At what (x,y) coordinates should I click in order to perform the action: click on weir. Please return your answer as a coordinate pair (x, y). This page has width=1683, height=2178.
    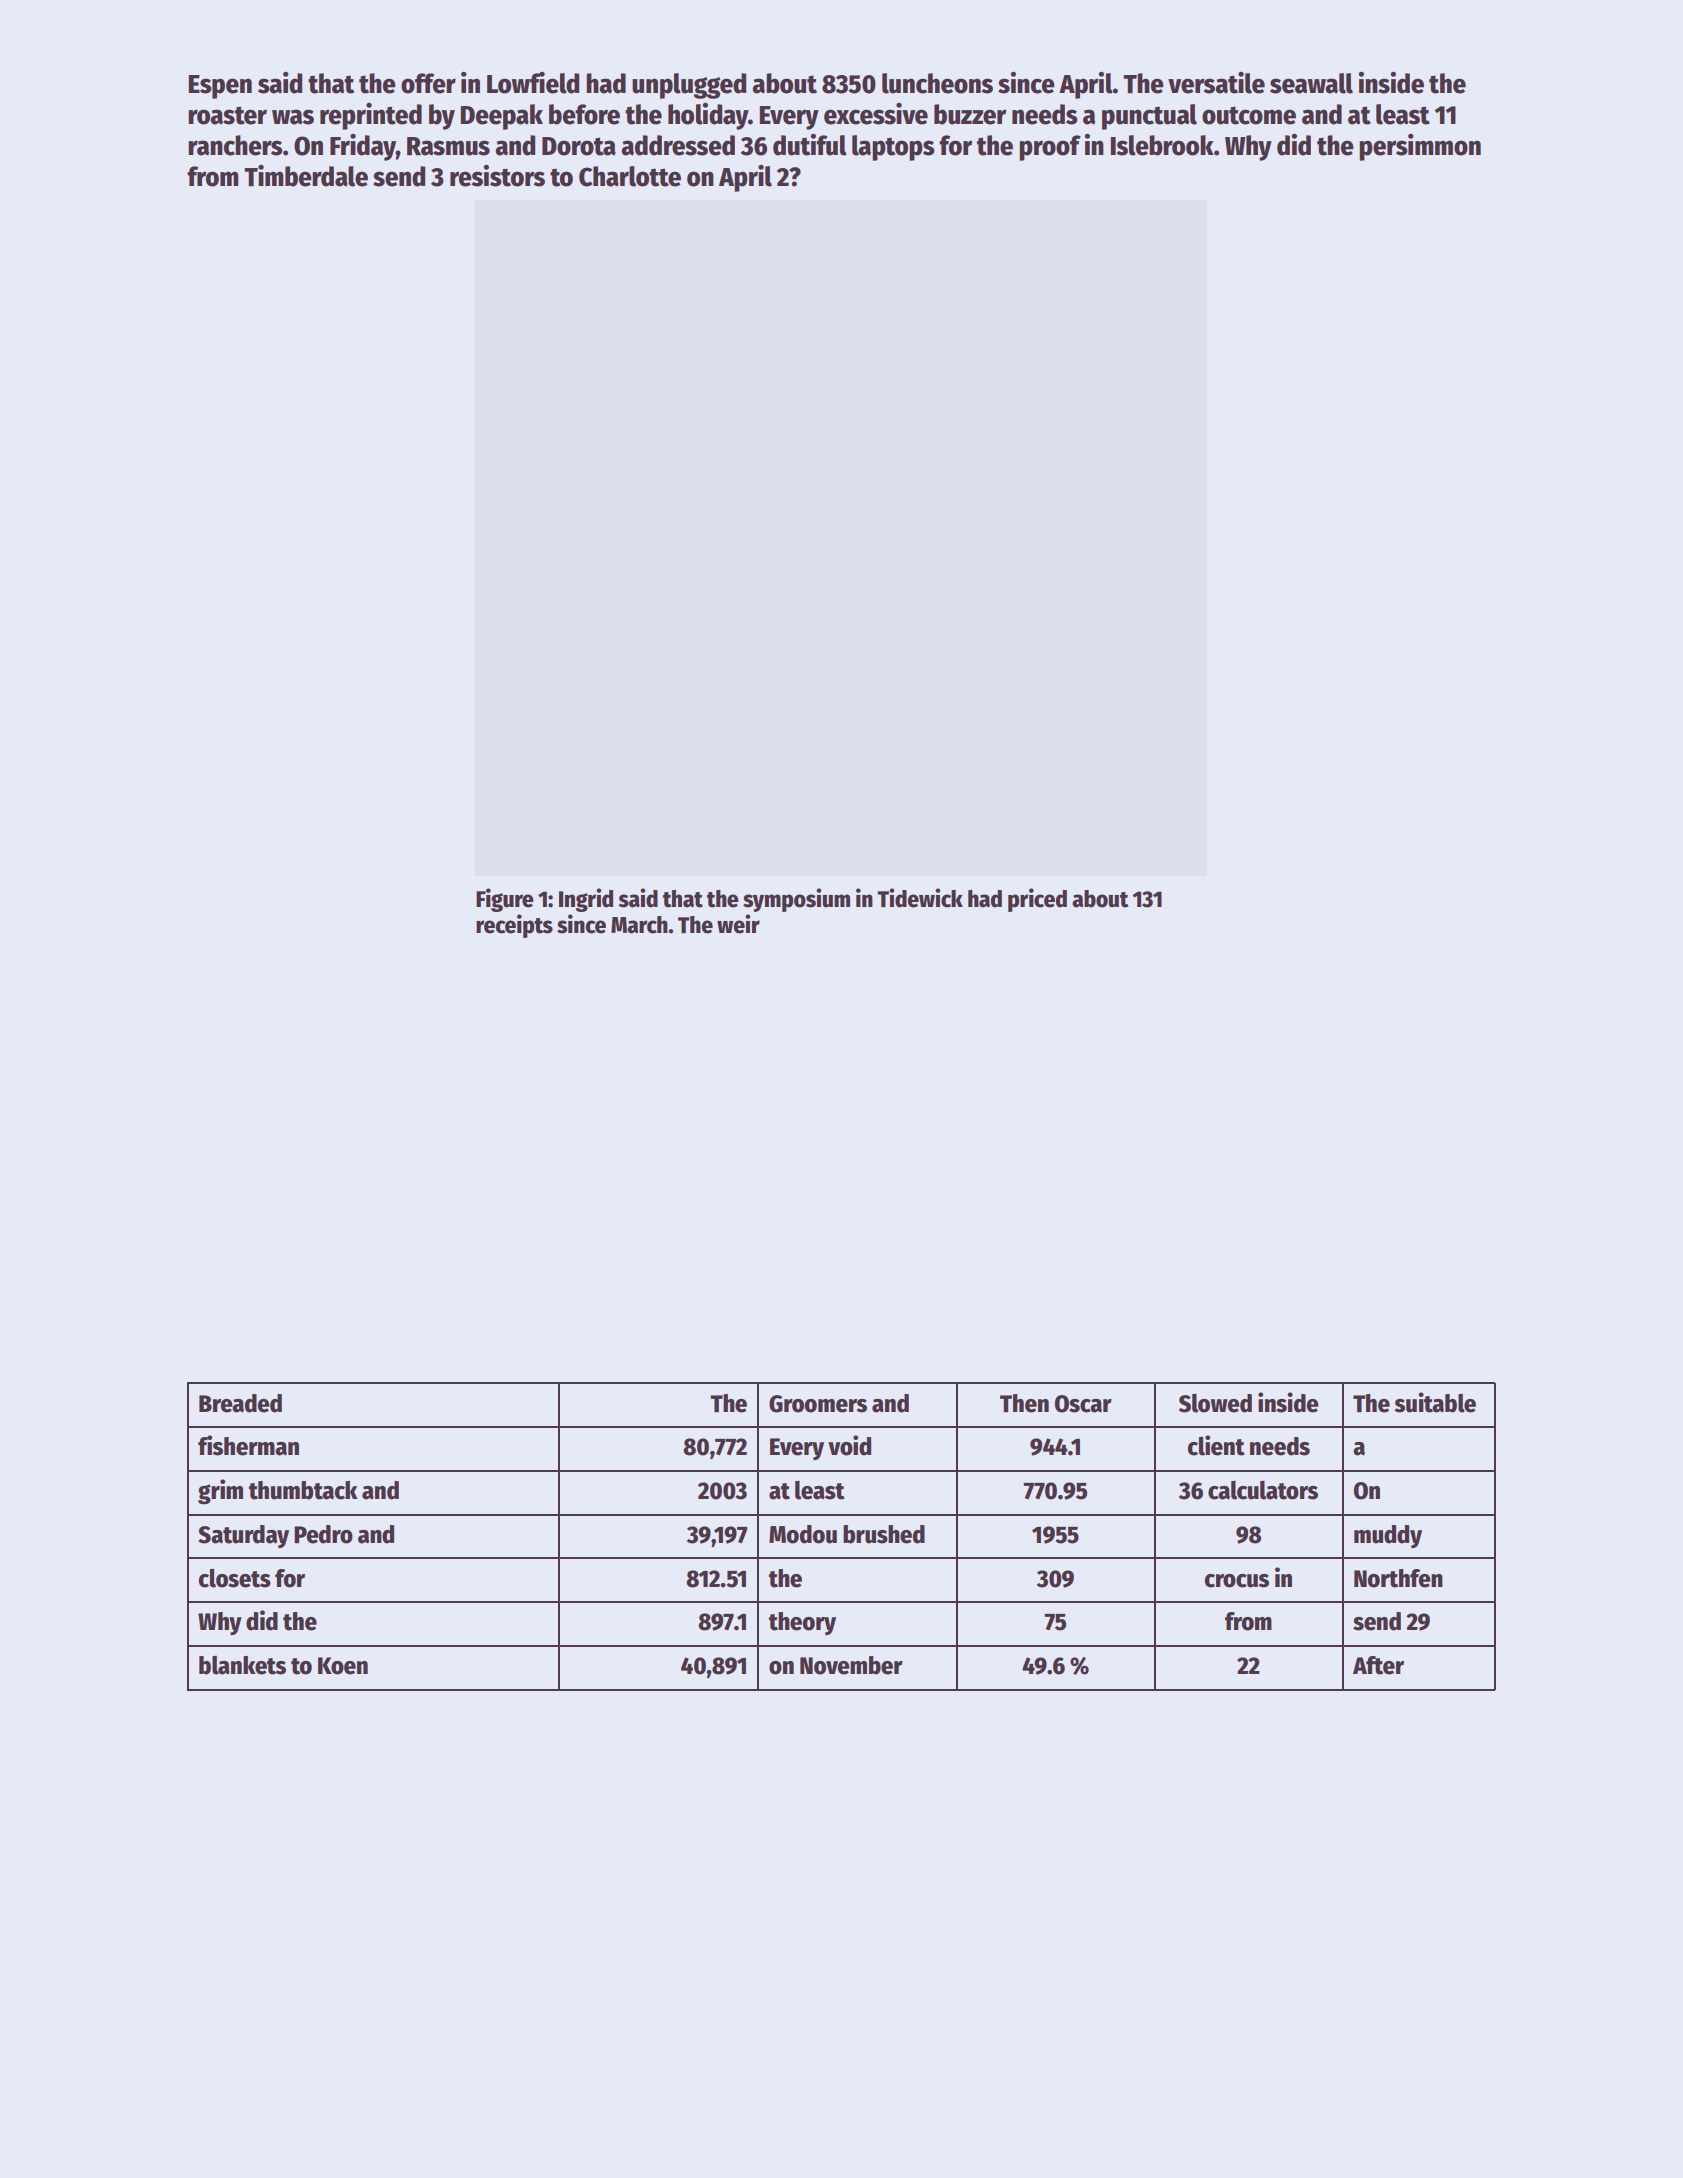
    Looking at the image, I should click on (738, 924).
